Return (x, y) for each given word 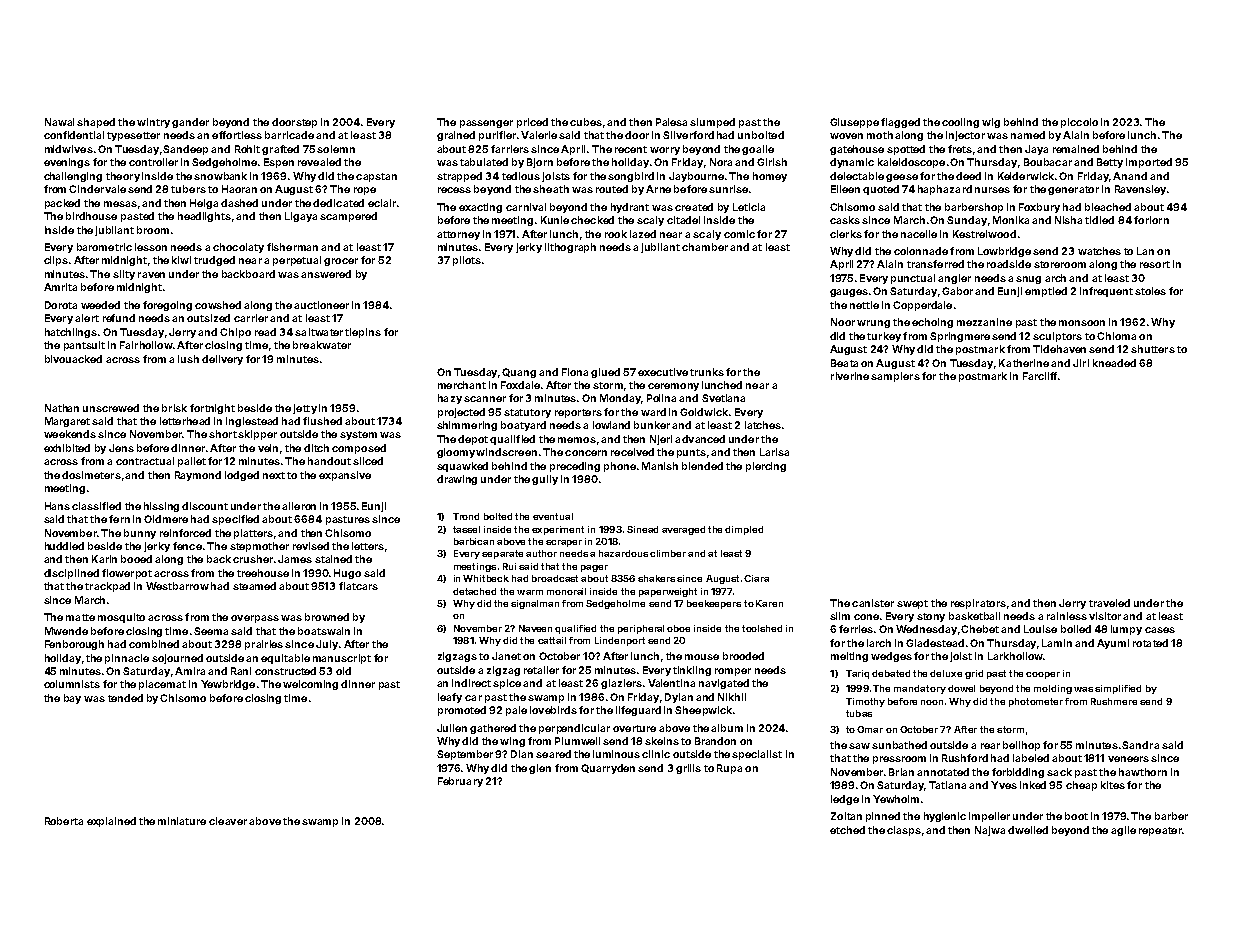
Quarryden (608, 769)
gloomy (456, 453)
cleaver (228, 821)
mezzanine (984, 322)
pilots (467, 261)
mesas (120, 204)
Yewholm (896, 799)
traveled (1109, 603)
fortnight (212, 409)
